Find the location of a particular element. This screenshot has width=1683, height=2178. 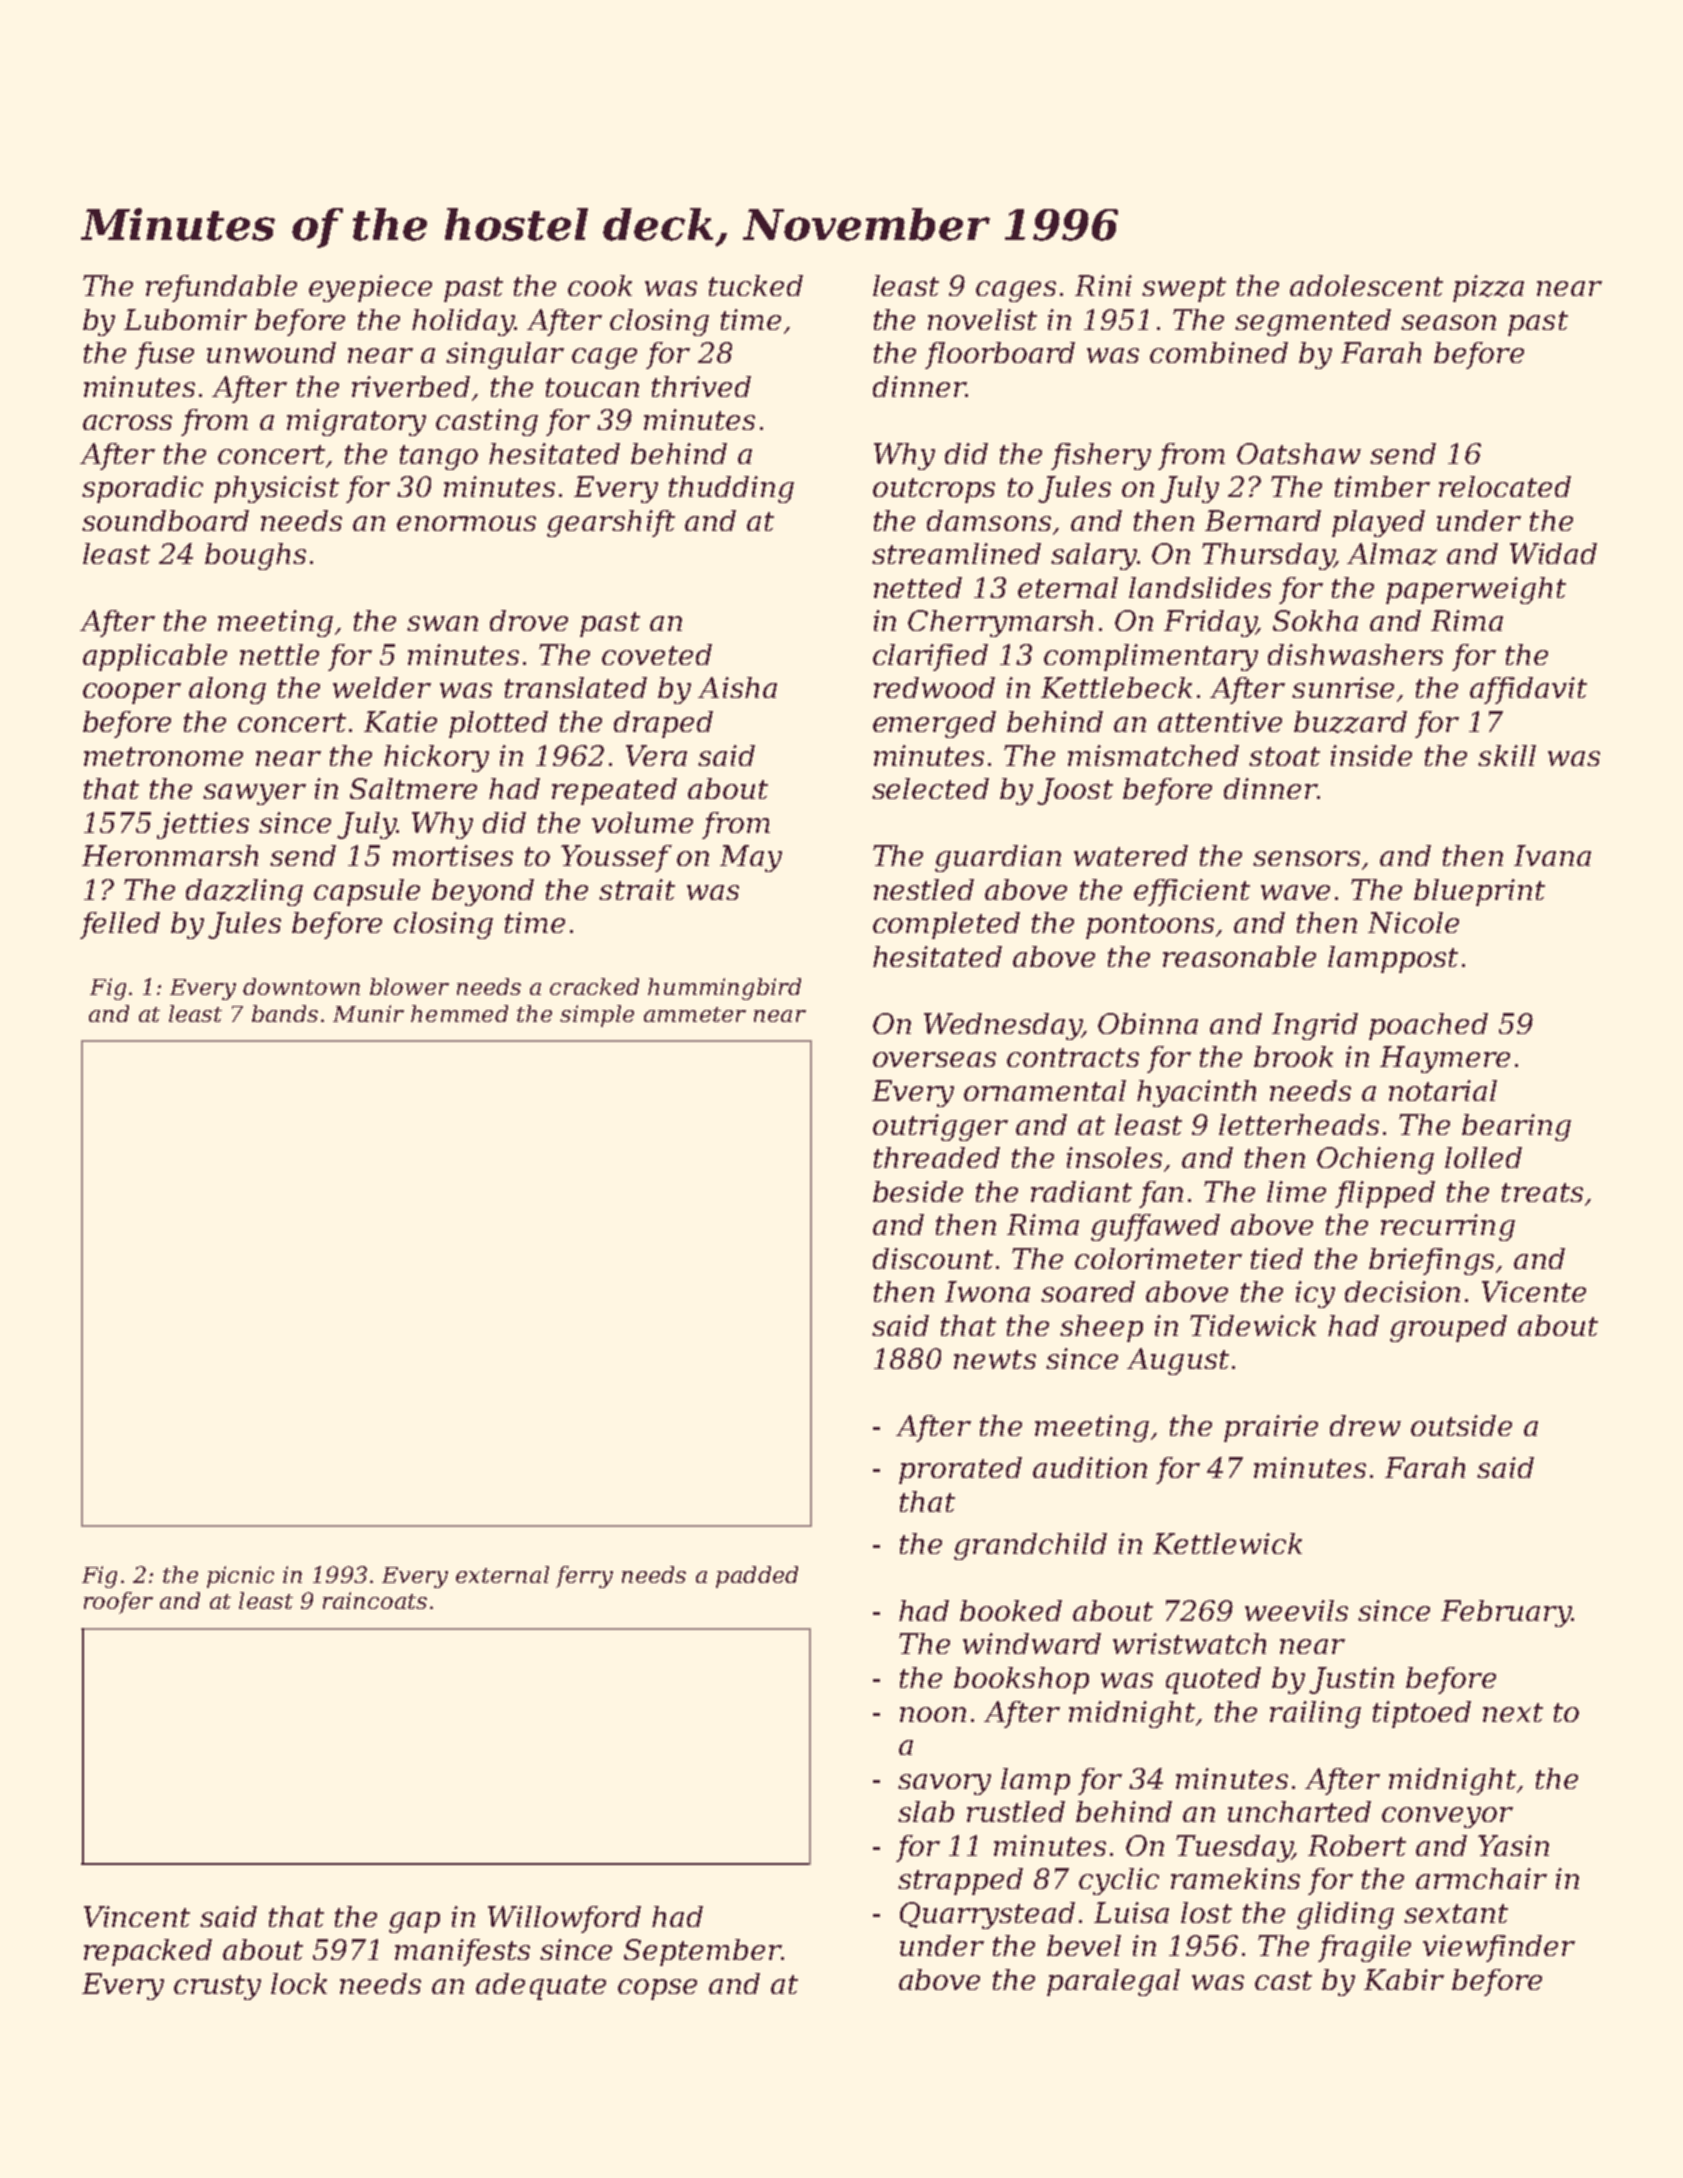

efficient is located at coordinates (1192, 892).
